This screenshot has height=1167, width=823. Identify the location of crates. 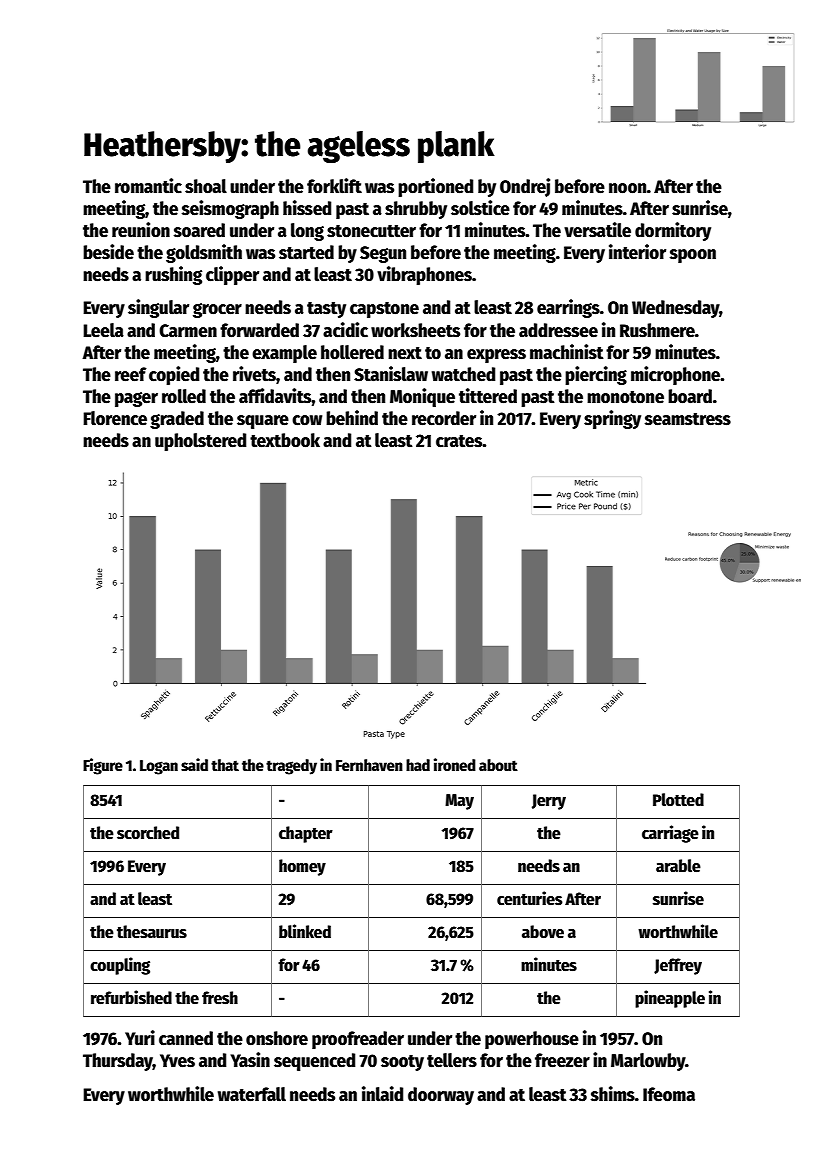
(459, 441).
